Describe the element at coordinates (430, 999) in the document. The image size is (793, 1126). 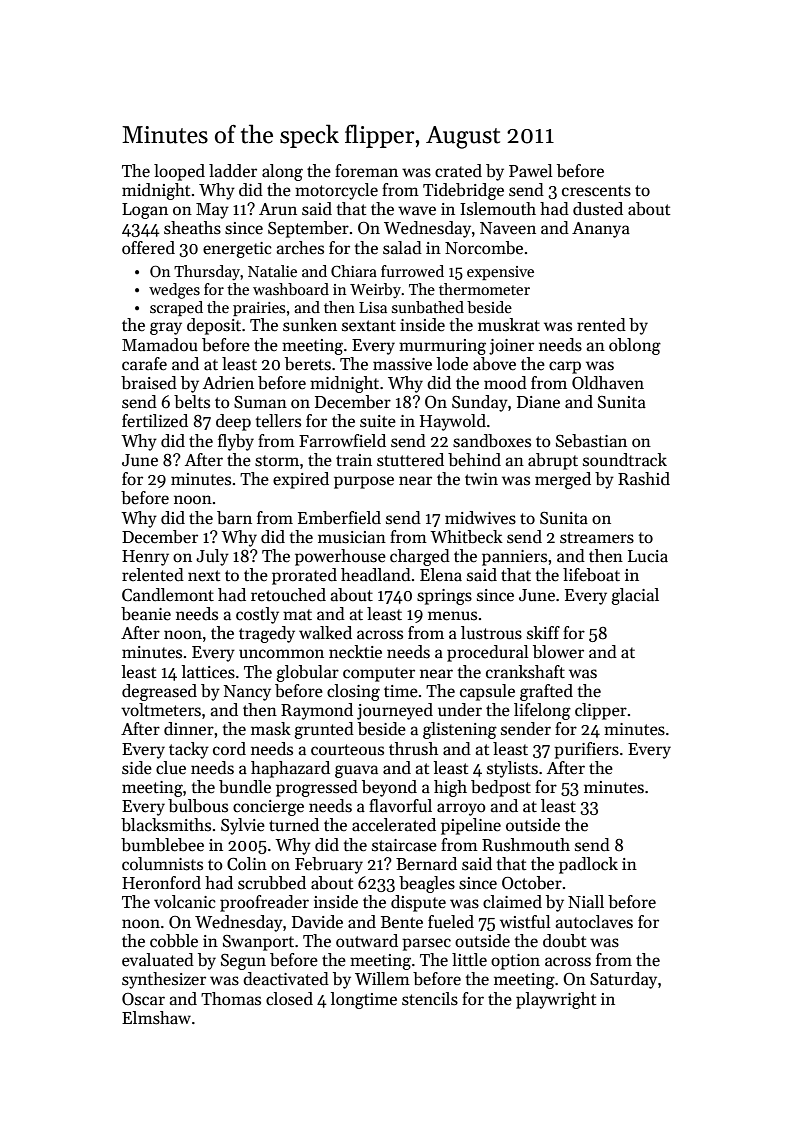
I see `stencils` at that location.
